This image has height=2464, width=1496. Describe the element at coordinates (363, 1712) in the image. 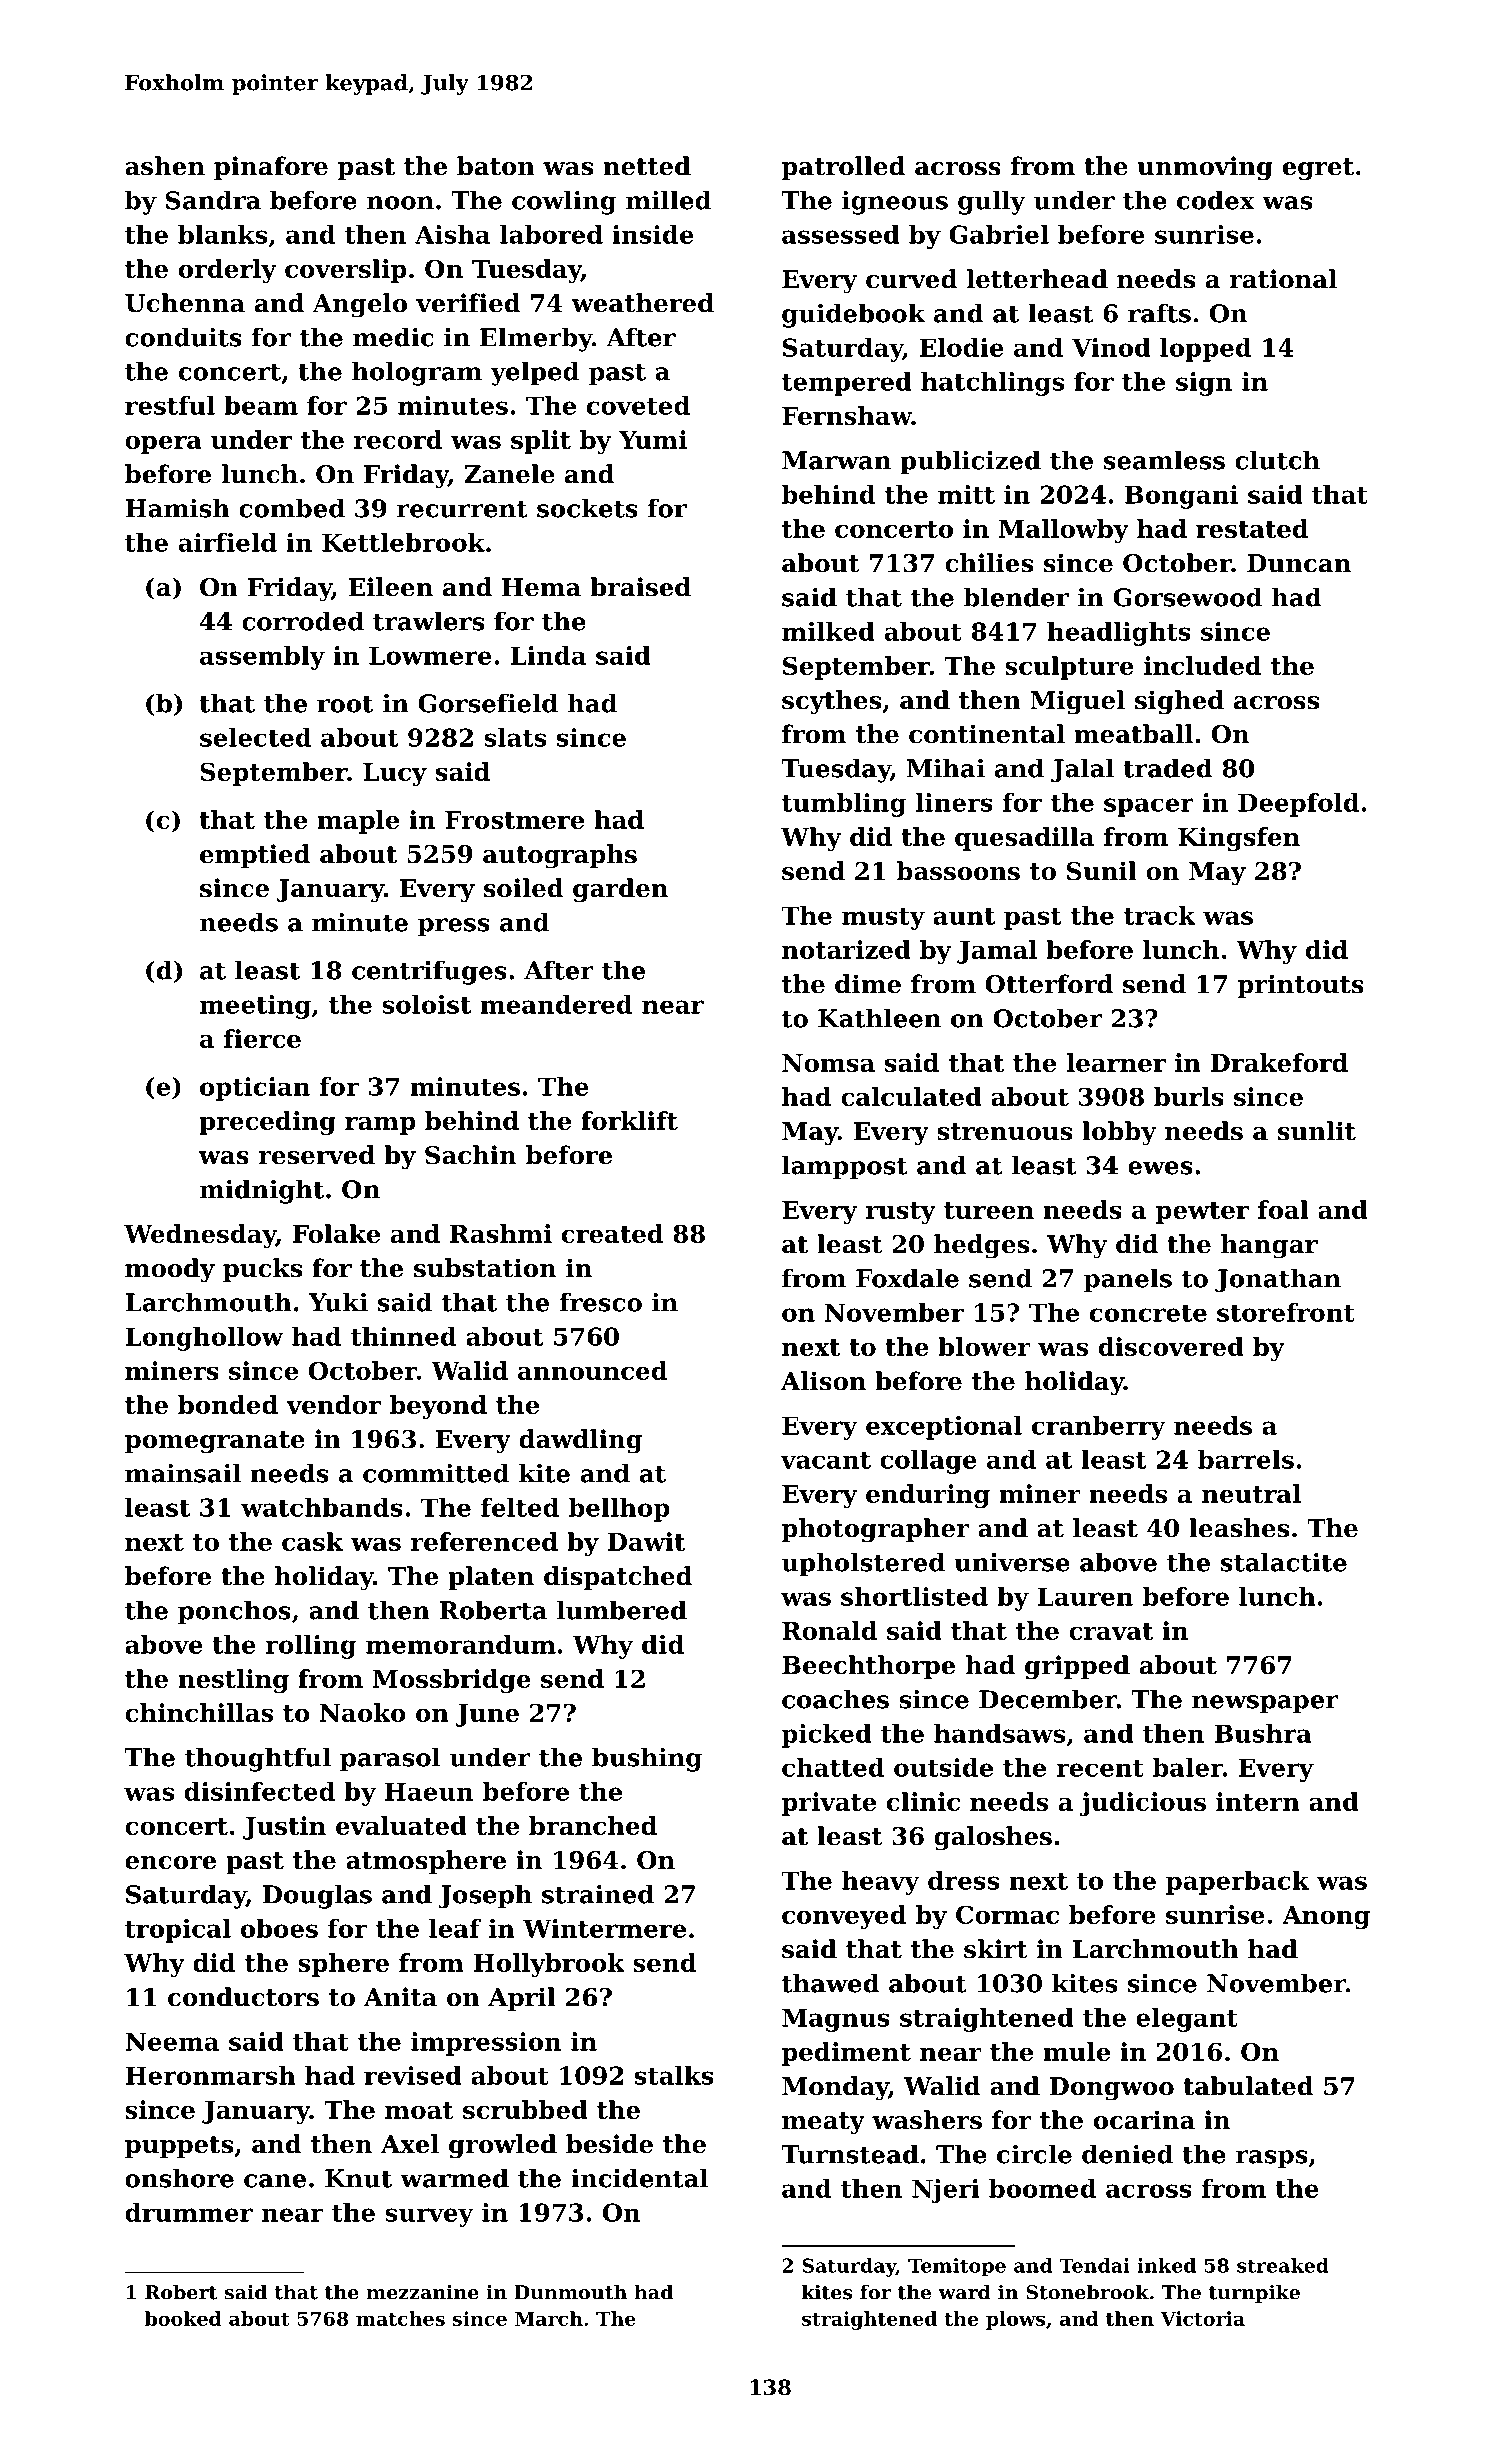

I see `Naoko` at that location.
